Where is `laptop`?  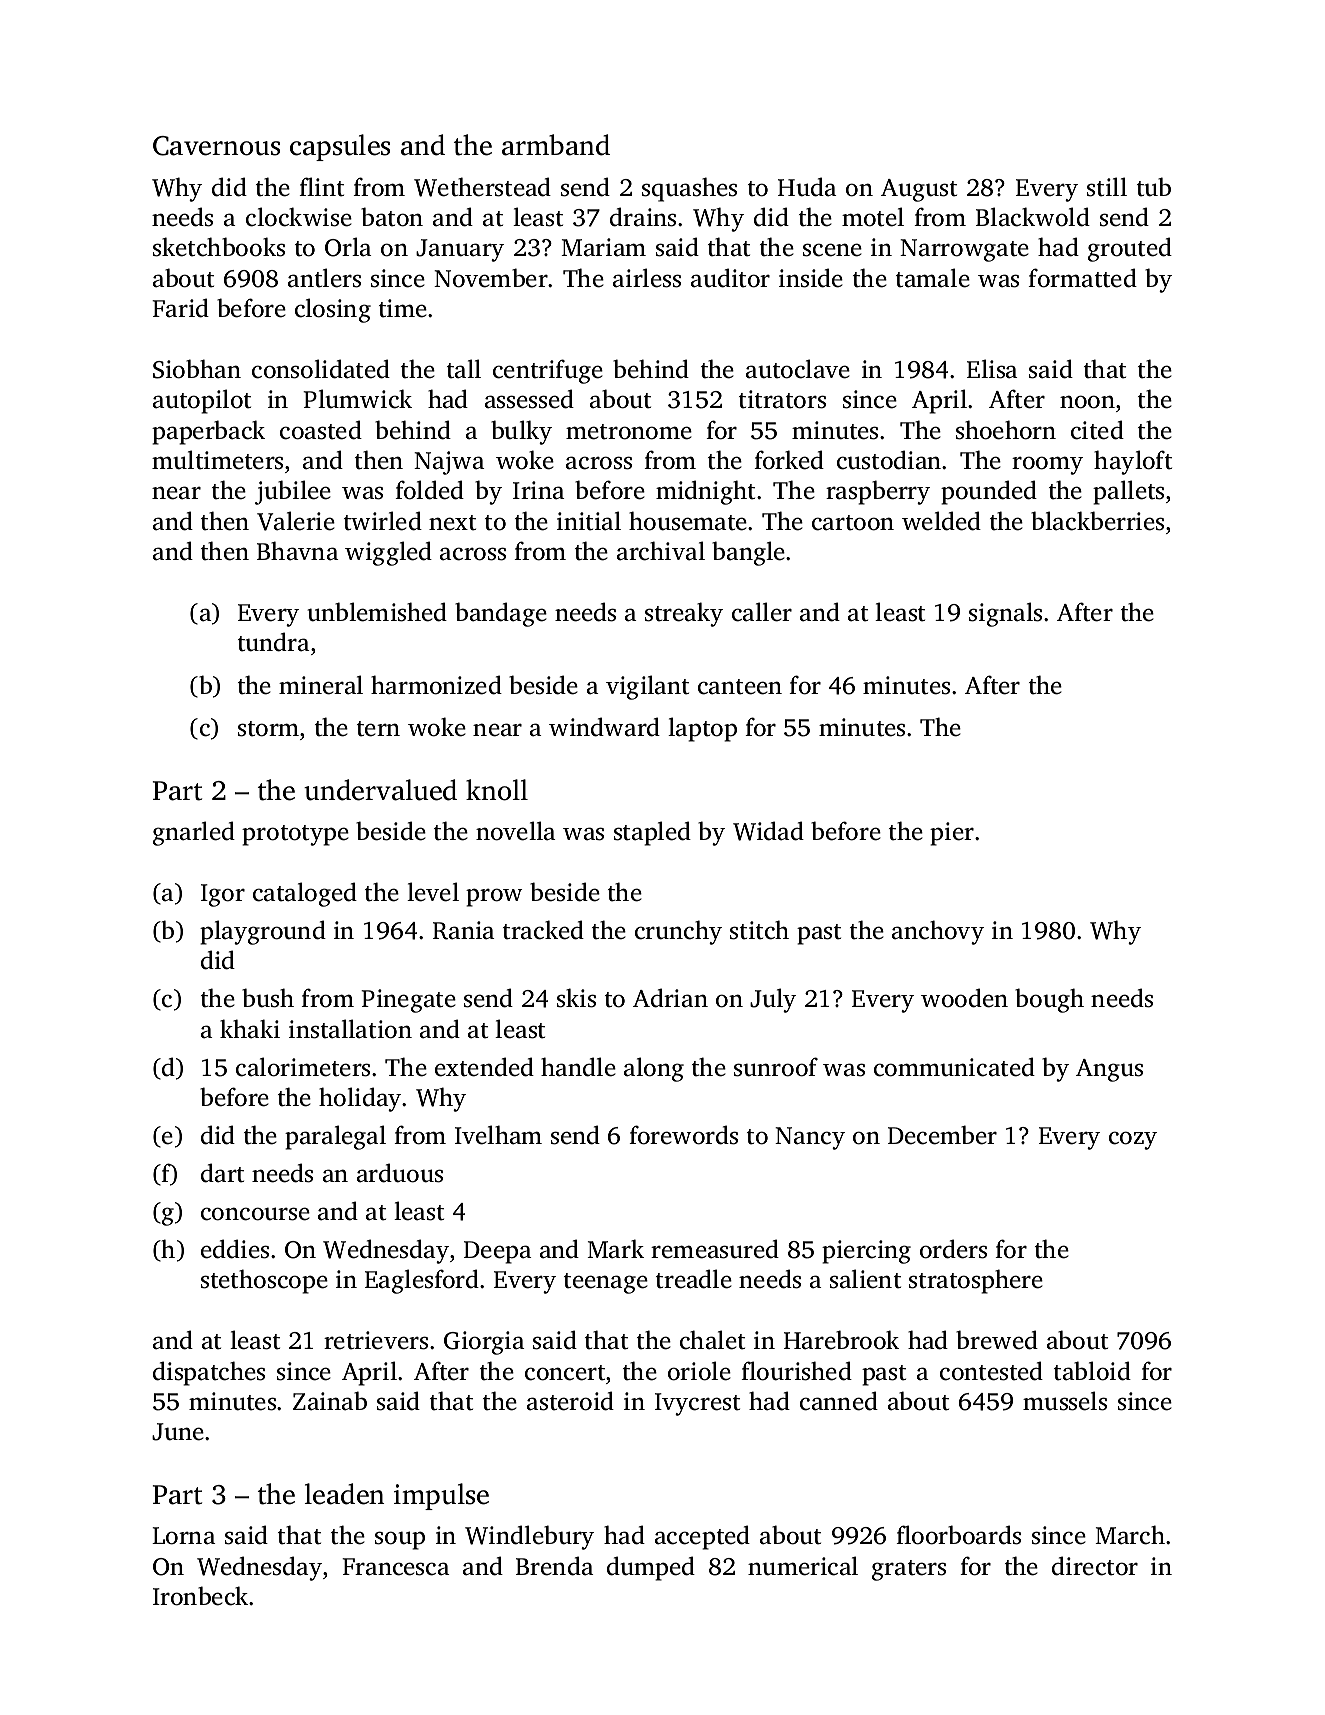 laptop is located at coordinates (702, 729).
